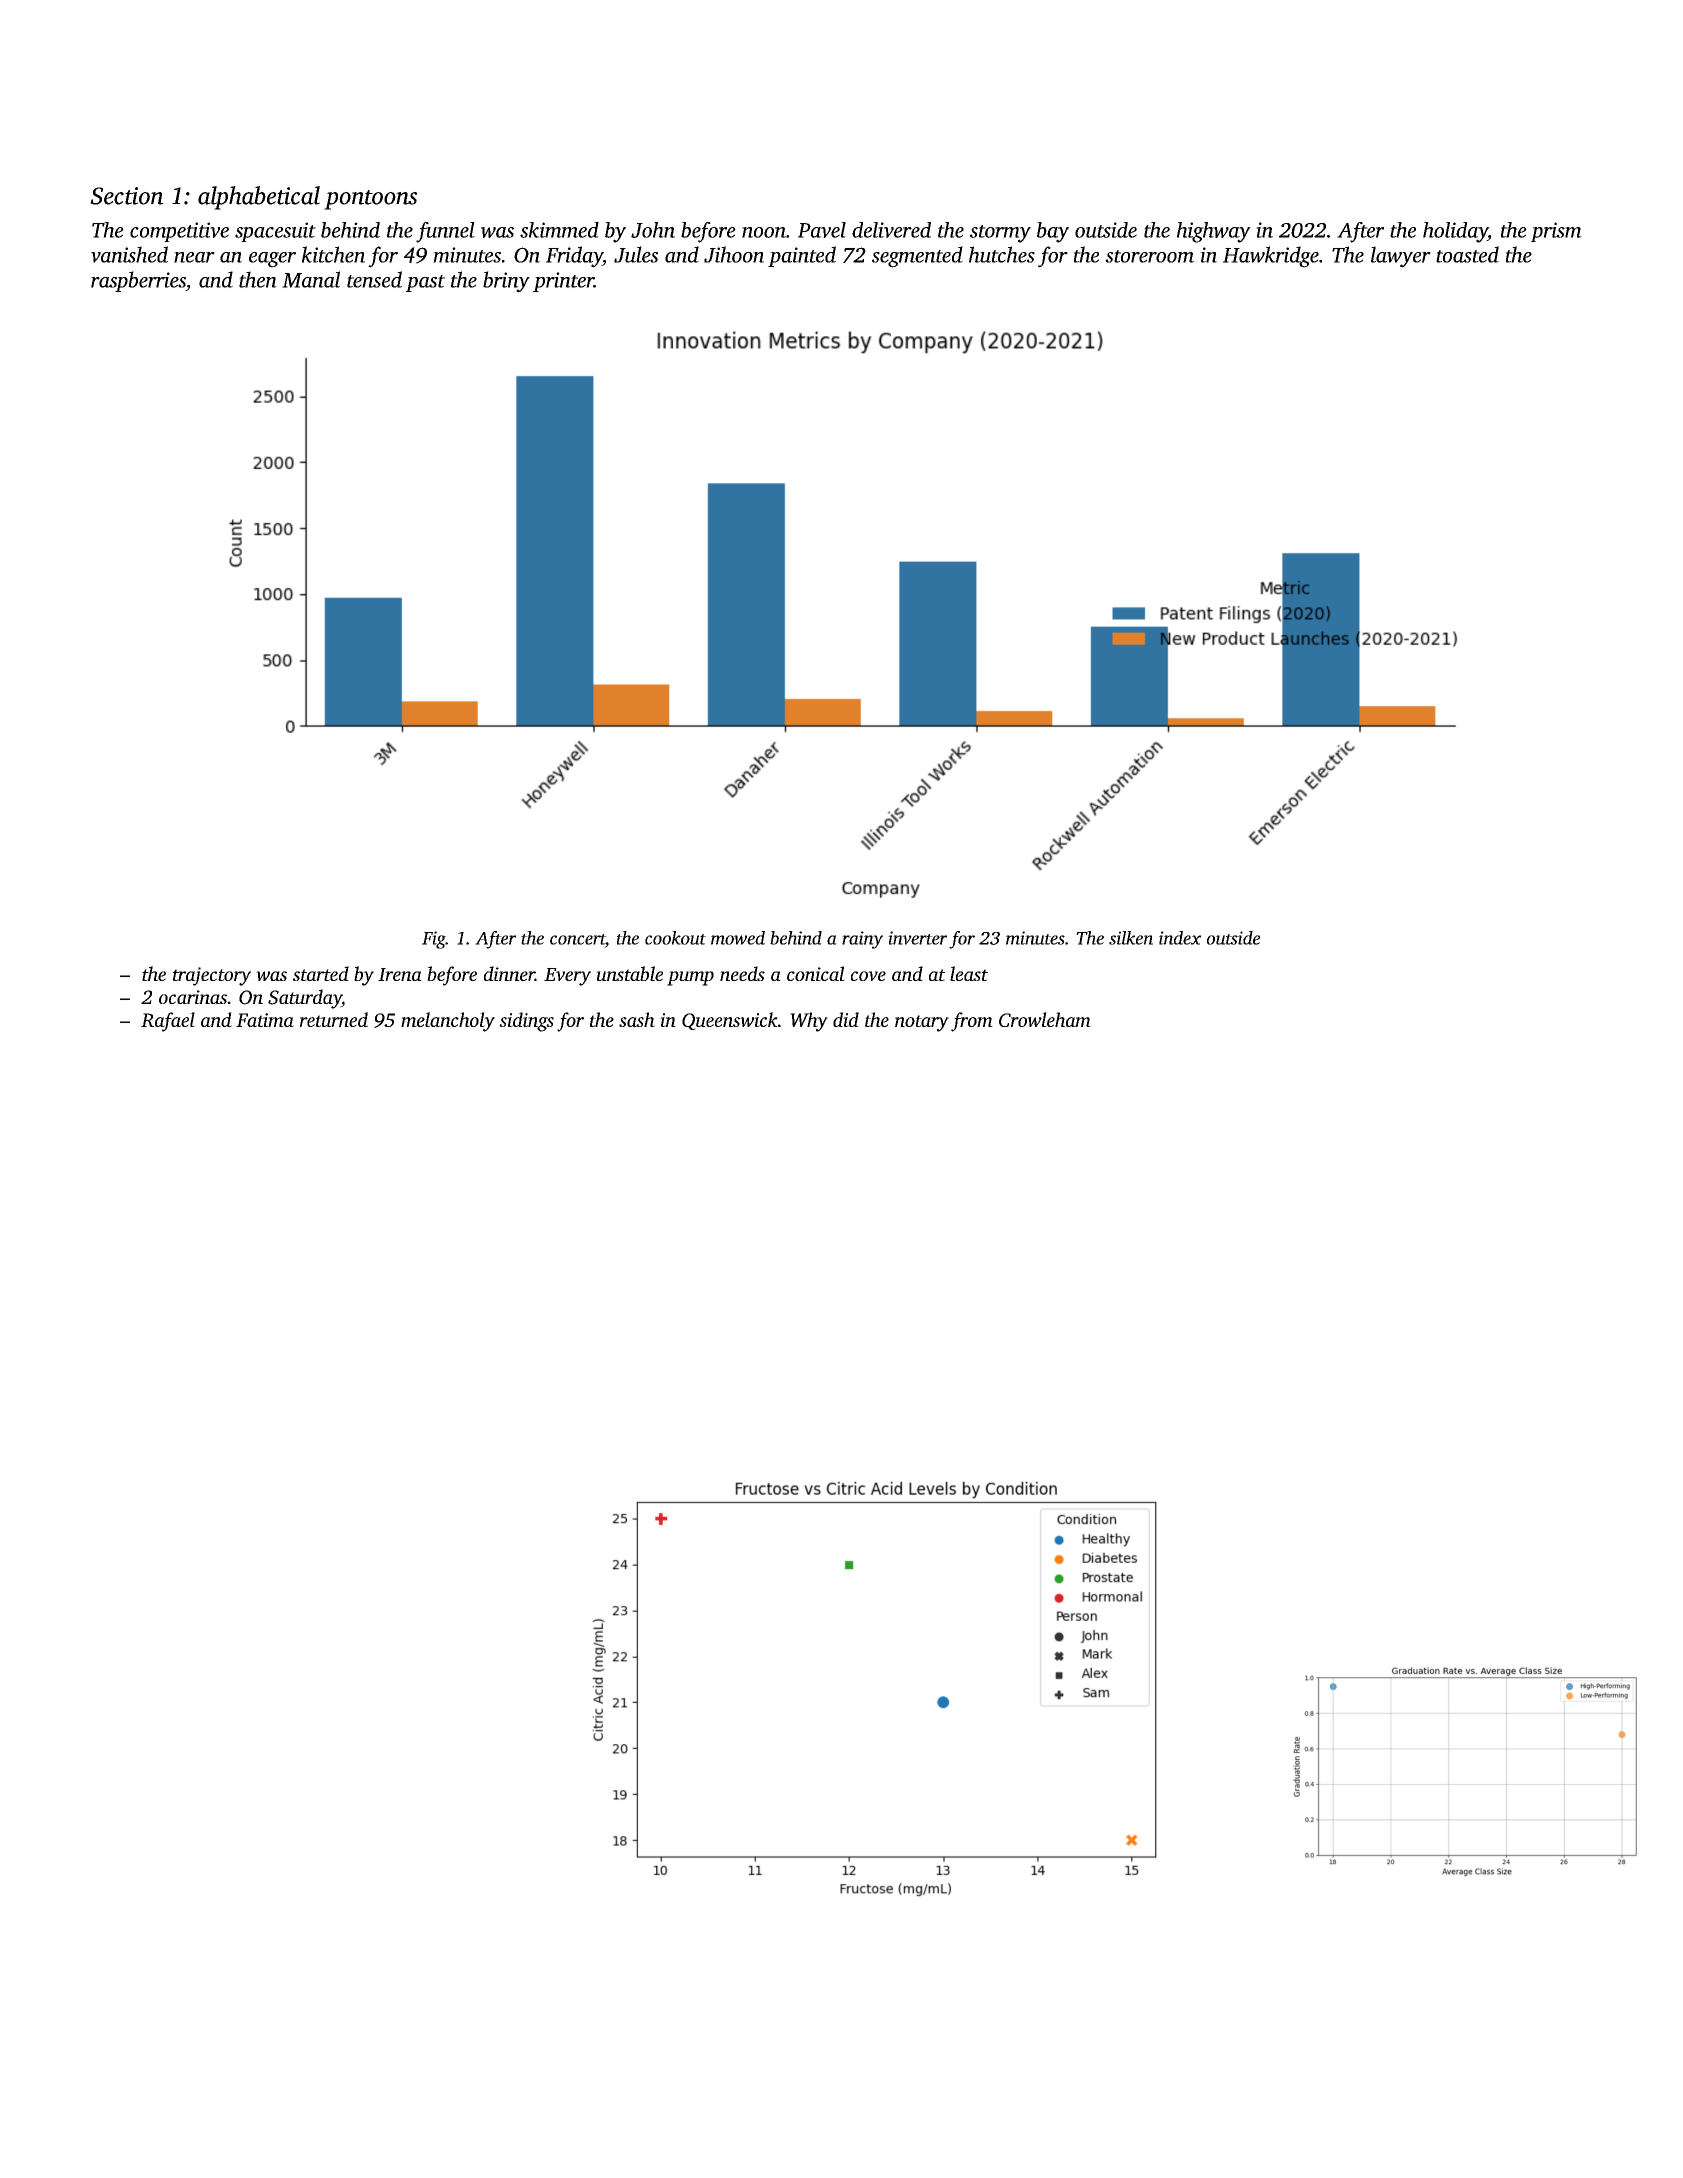  What do you see at coordinates (1180, 938) in the screenshot?
I see `index` at bounding box center [1180, 938].
